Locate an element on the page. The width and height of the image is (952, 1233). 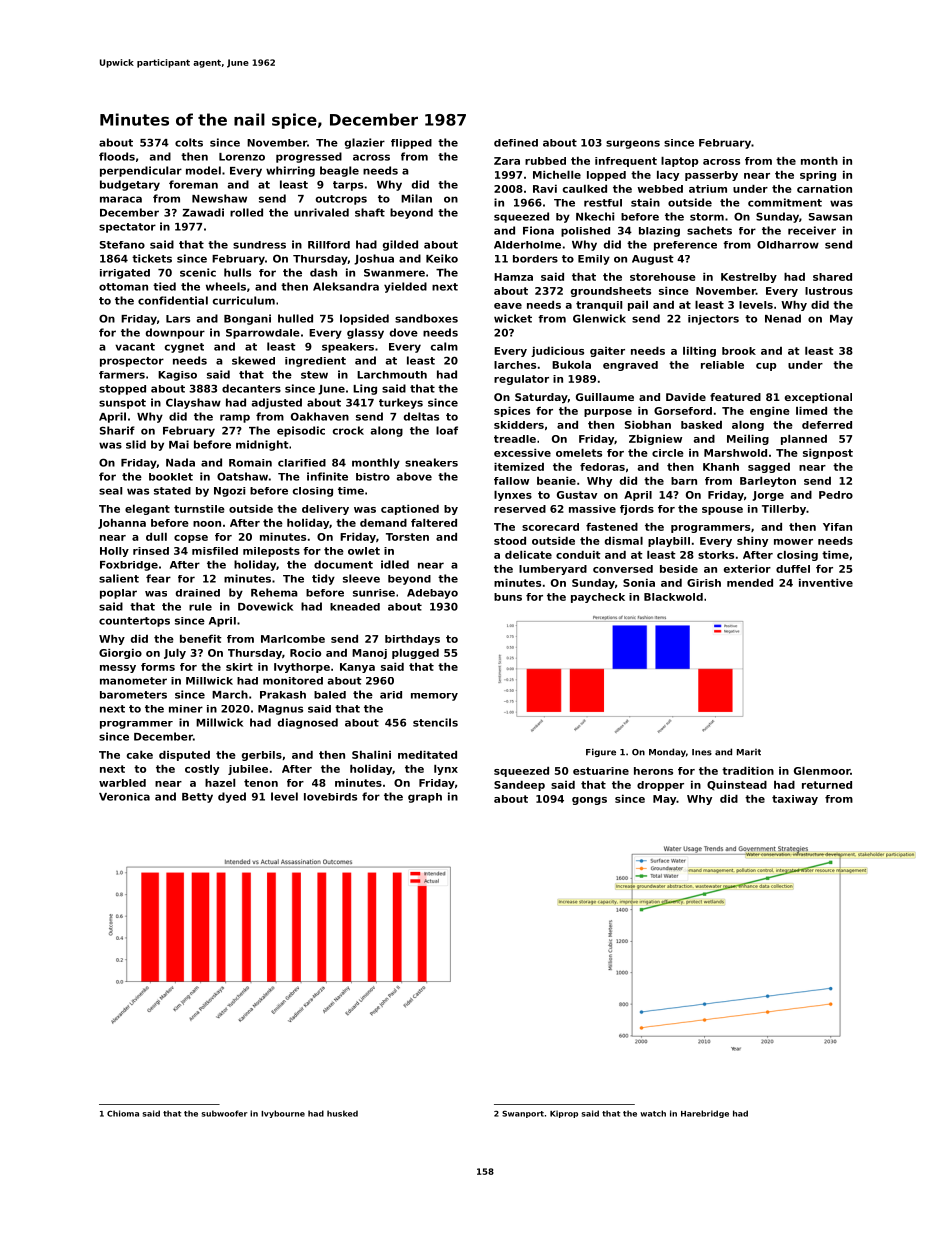
graph is located at coordinates (425, 798).
